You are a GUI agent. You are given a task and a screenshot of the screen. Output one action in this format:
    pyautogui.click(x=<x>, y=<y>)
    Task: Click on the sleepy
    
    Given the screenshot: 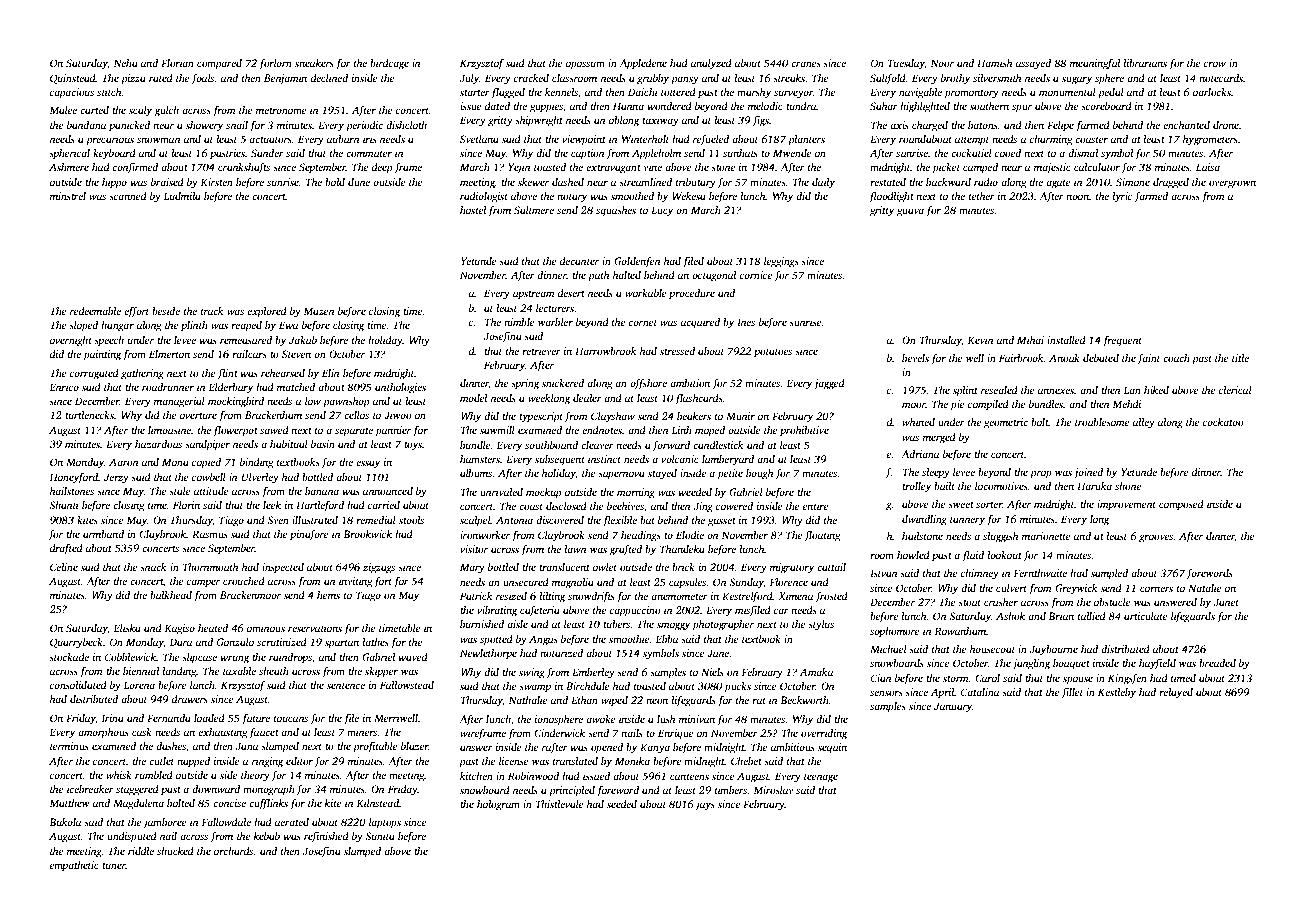 What is the action you would take?
    pyautogui.click(x=936, y=473)
